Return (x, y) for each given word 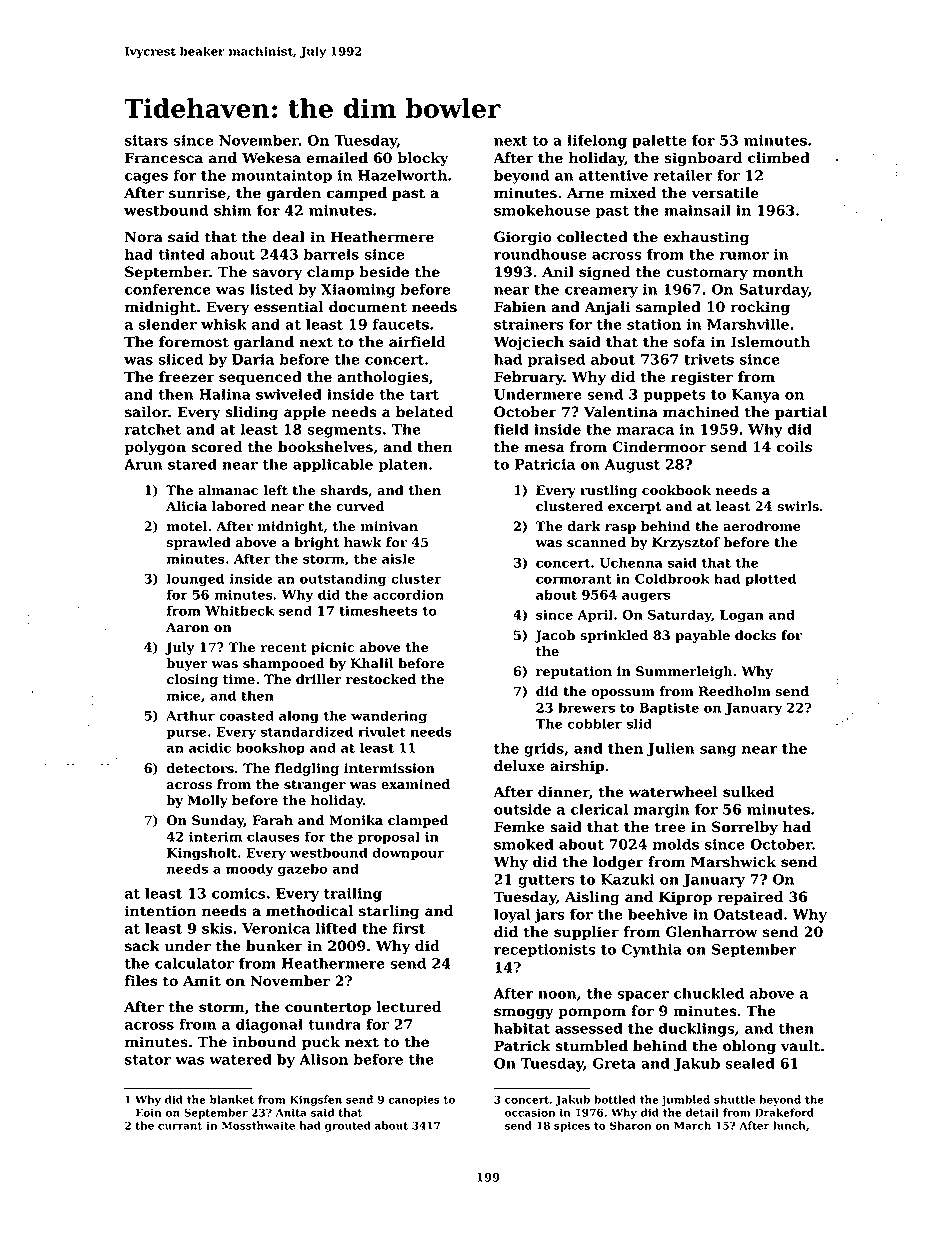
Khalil (372, 663)
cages (146, 178)
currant (180, 1126)
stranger (315, 786)
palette (659, 141)
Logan (742, 616)
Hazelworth (402, 175)
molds (676, 844)
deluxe (519, 766)
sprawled (199, 543)
